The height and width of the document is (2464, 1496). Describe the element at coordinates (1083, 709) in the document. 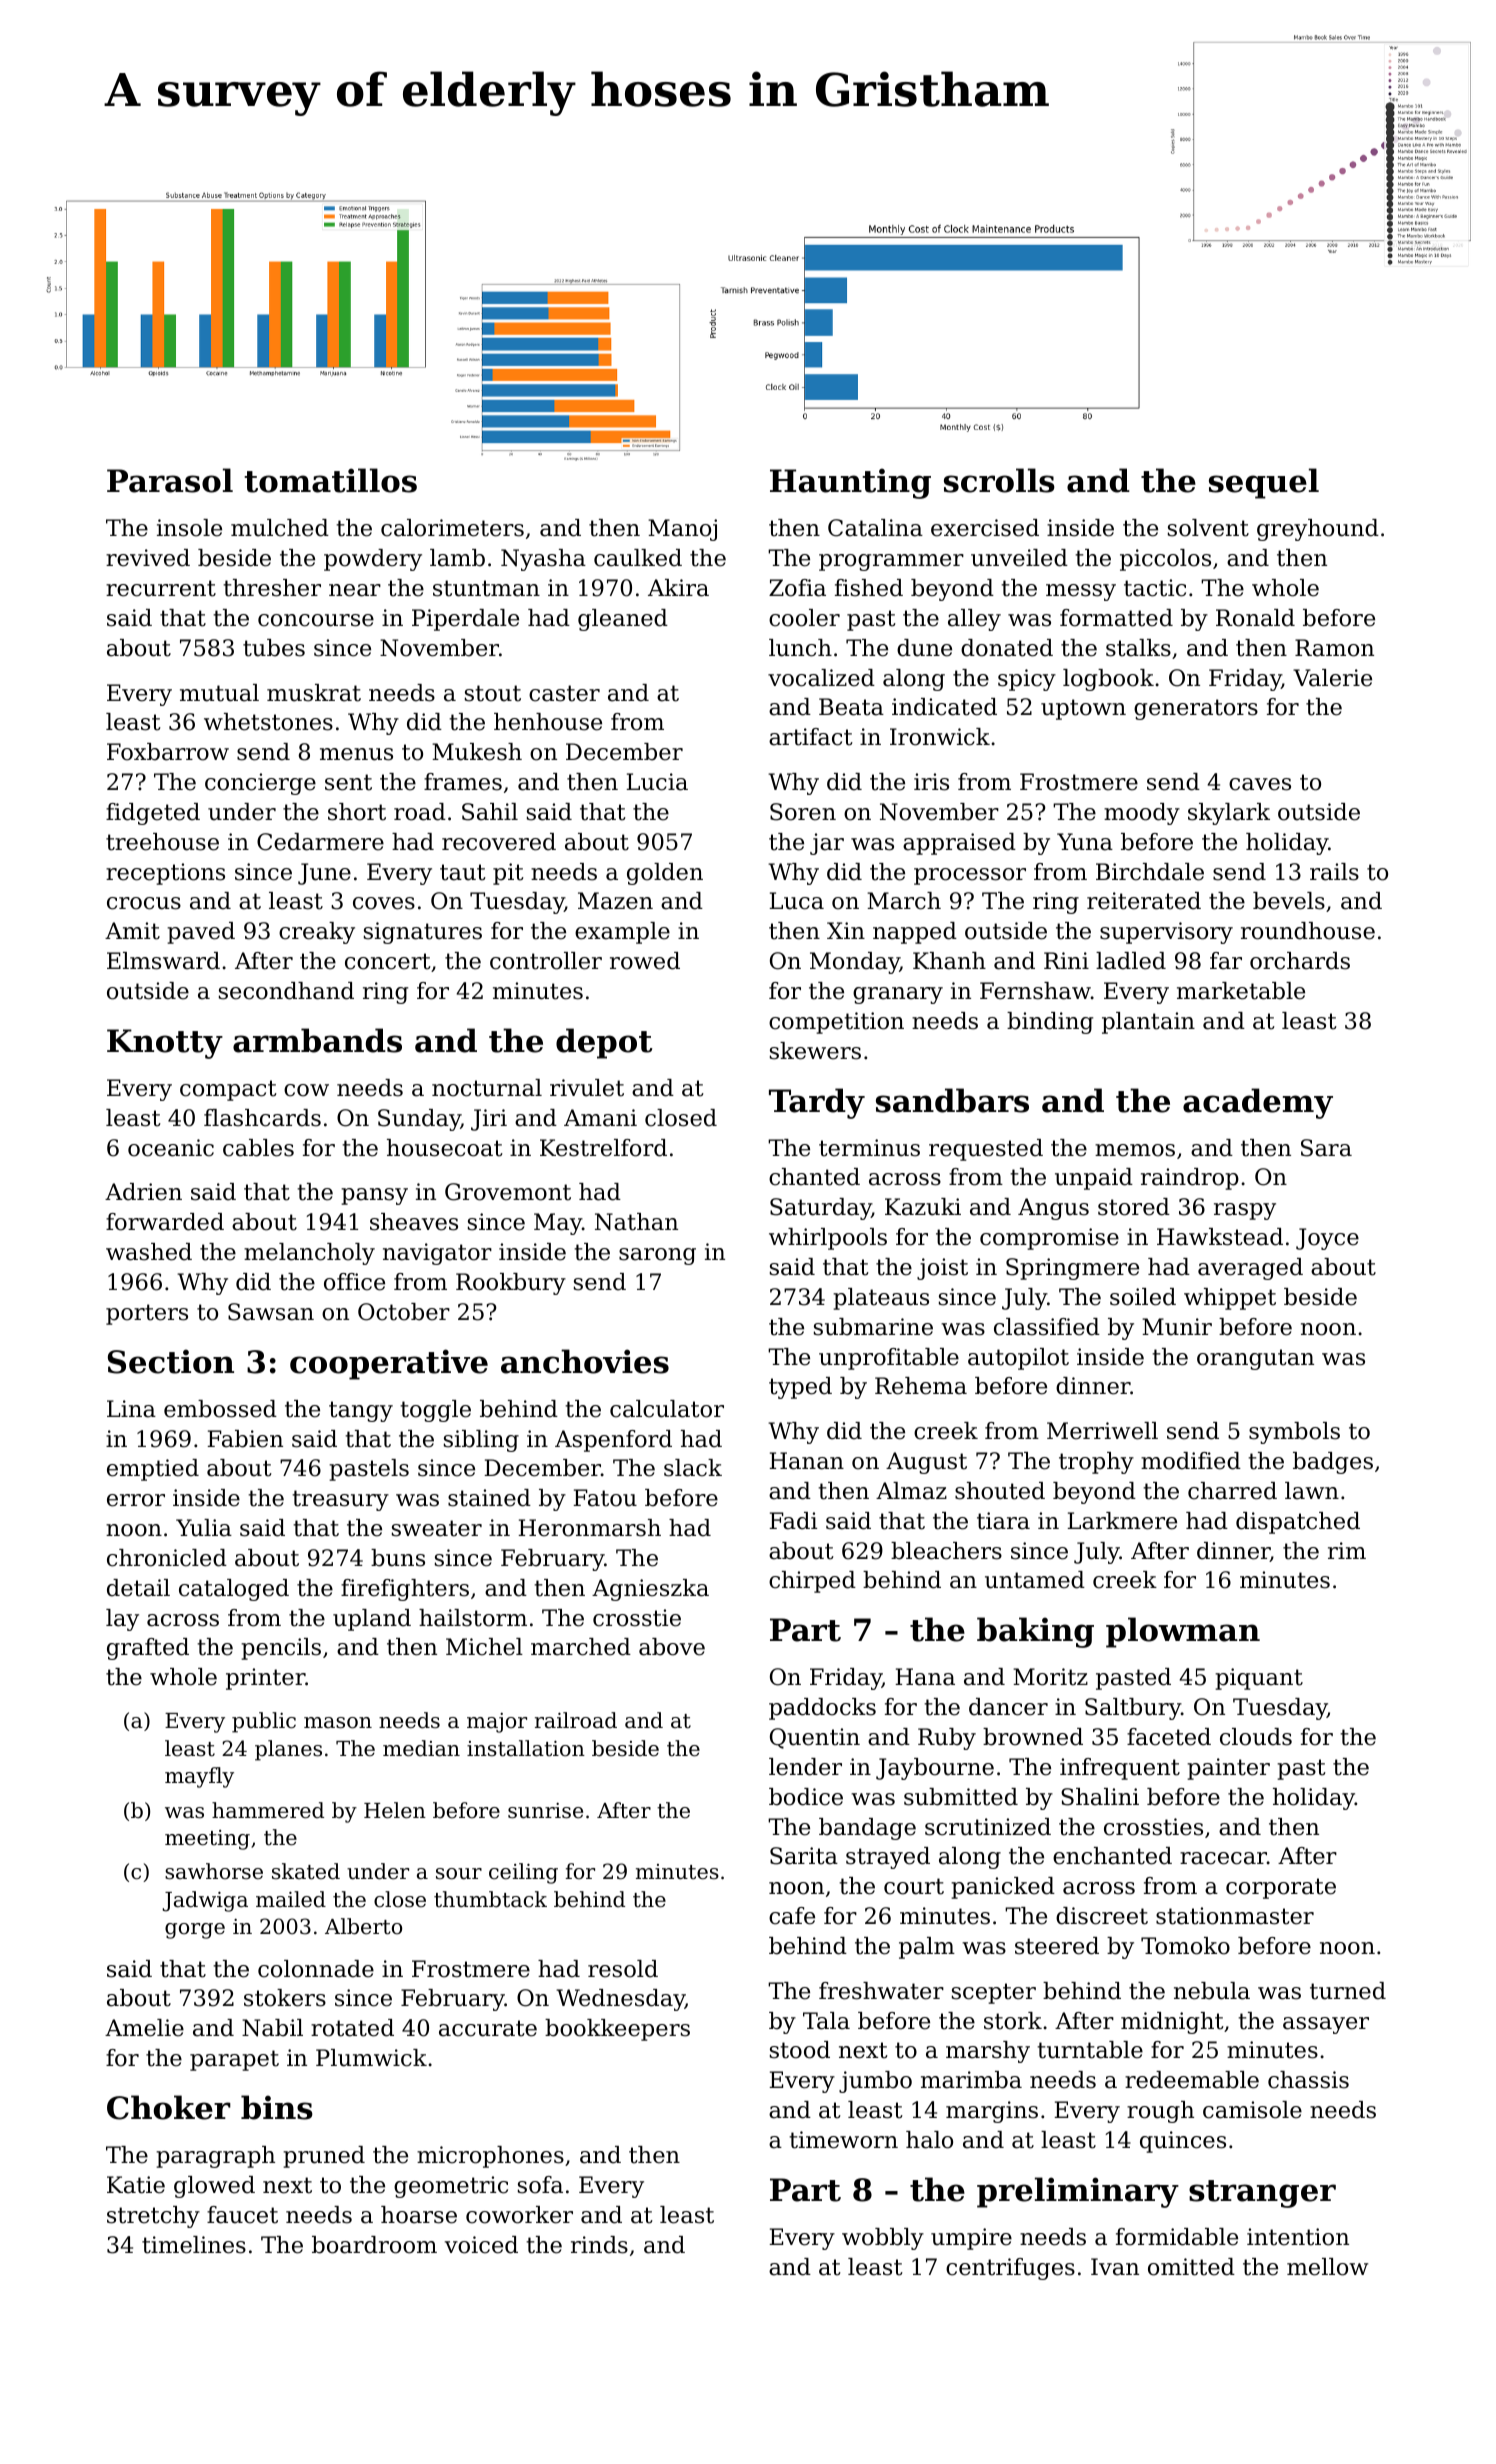

I see `uptown` at that location.
